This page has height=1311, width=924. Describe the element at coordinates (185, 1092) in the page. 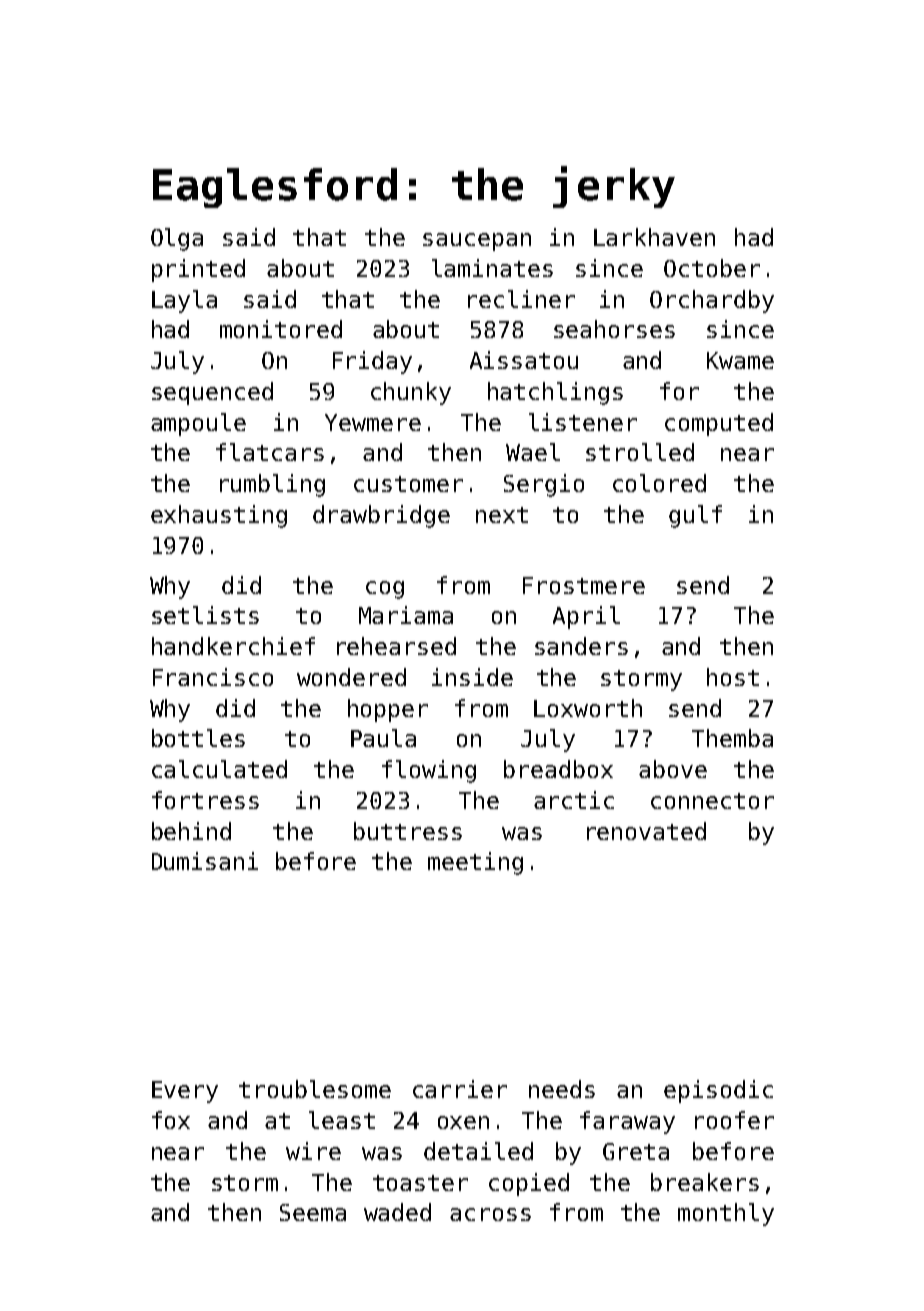

I see `Every` at that location.
